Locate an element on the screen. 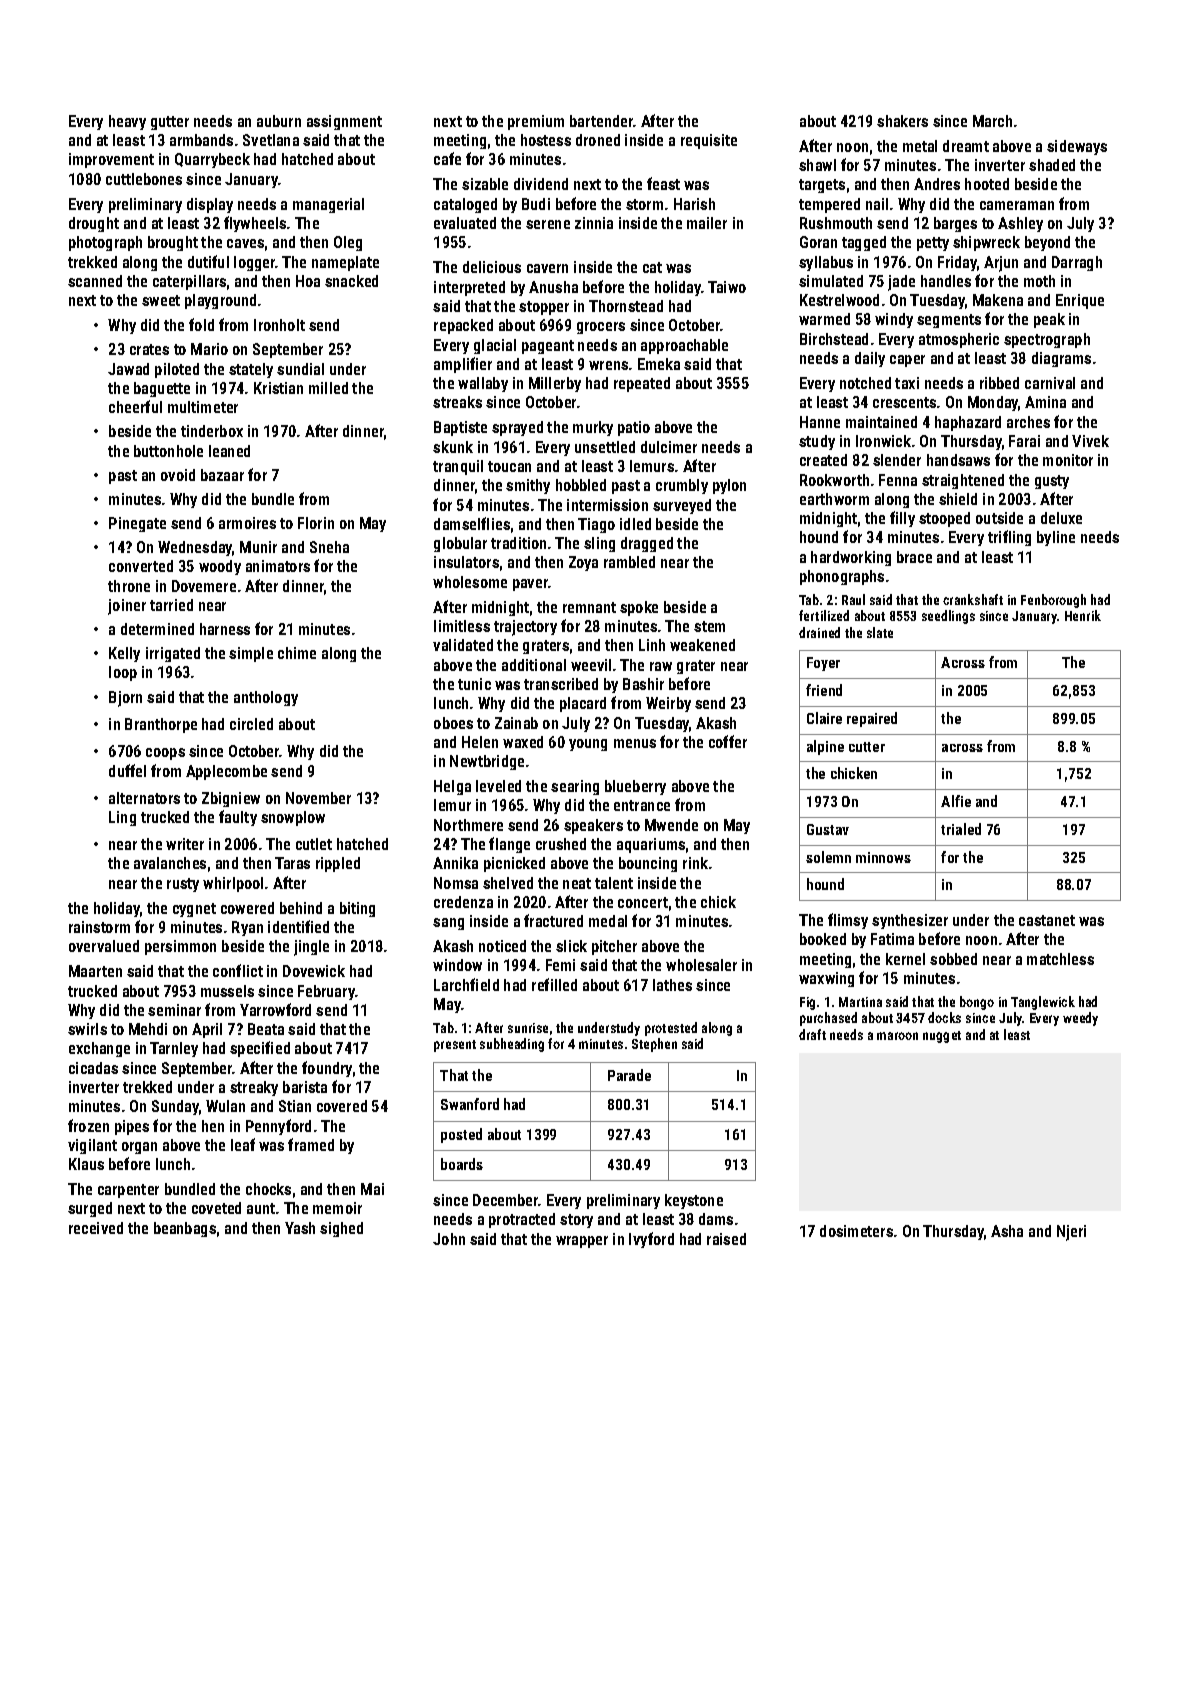  Femi is located at coordinates (560, 965).
